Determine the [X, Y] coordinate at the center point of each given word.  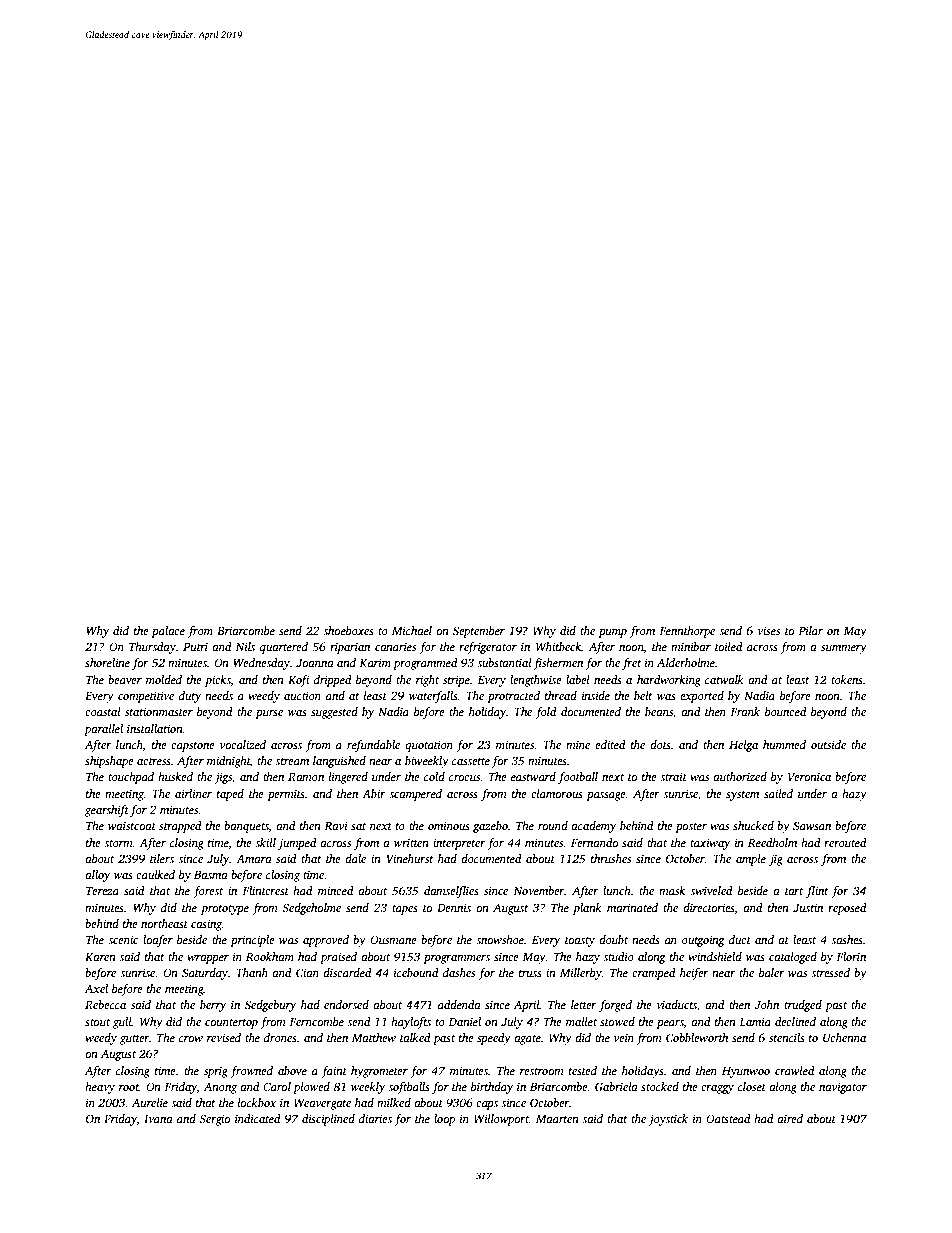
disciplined [328, 1120]
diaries [375, 1118]
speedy [494, 1039]
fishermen [558, 664]
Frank [745, 711]
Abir [374, 793]
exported [702, 697]
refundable [373, 746]
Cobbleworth [697, 1037]
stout [97, 1022]
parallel [103, 730]
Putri [195, 646]
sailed [778, 793]
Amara [254, 858]
